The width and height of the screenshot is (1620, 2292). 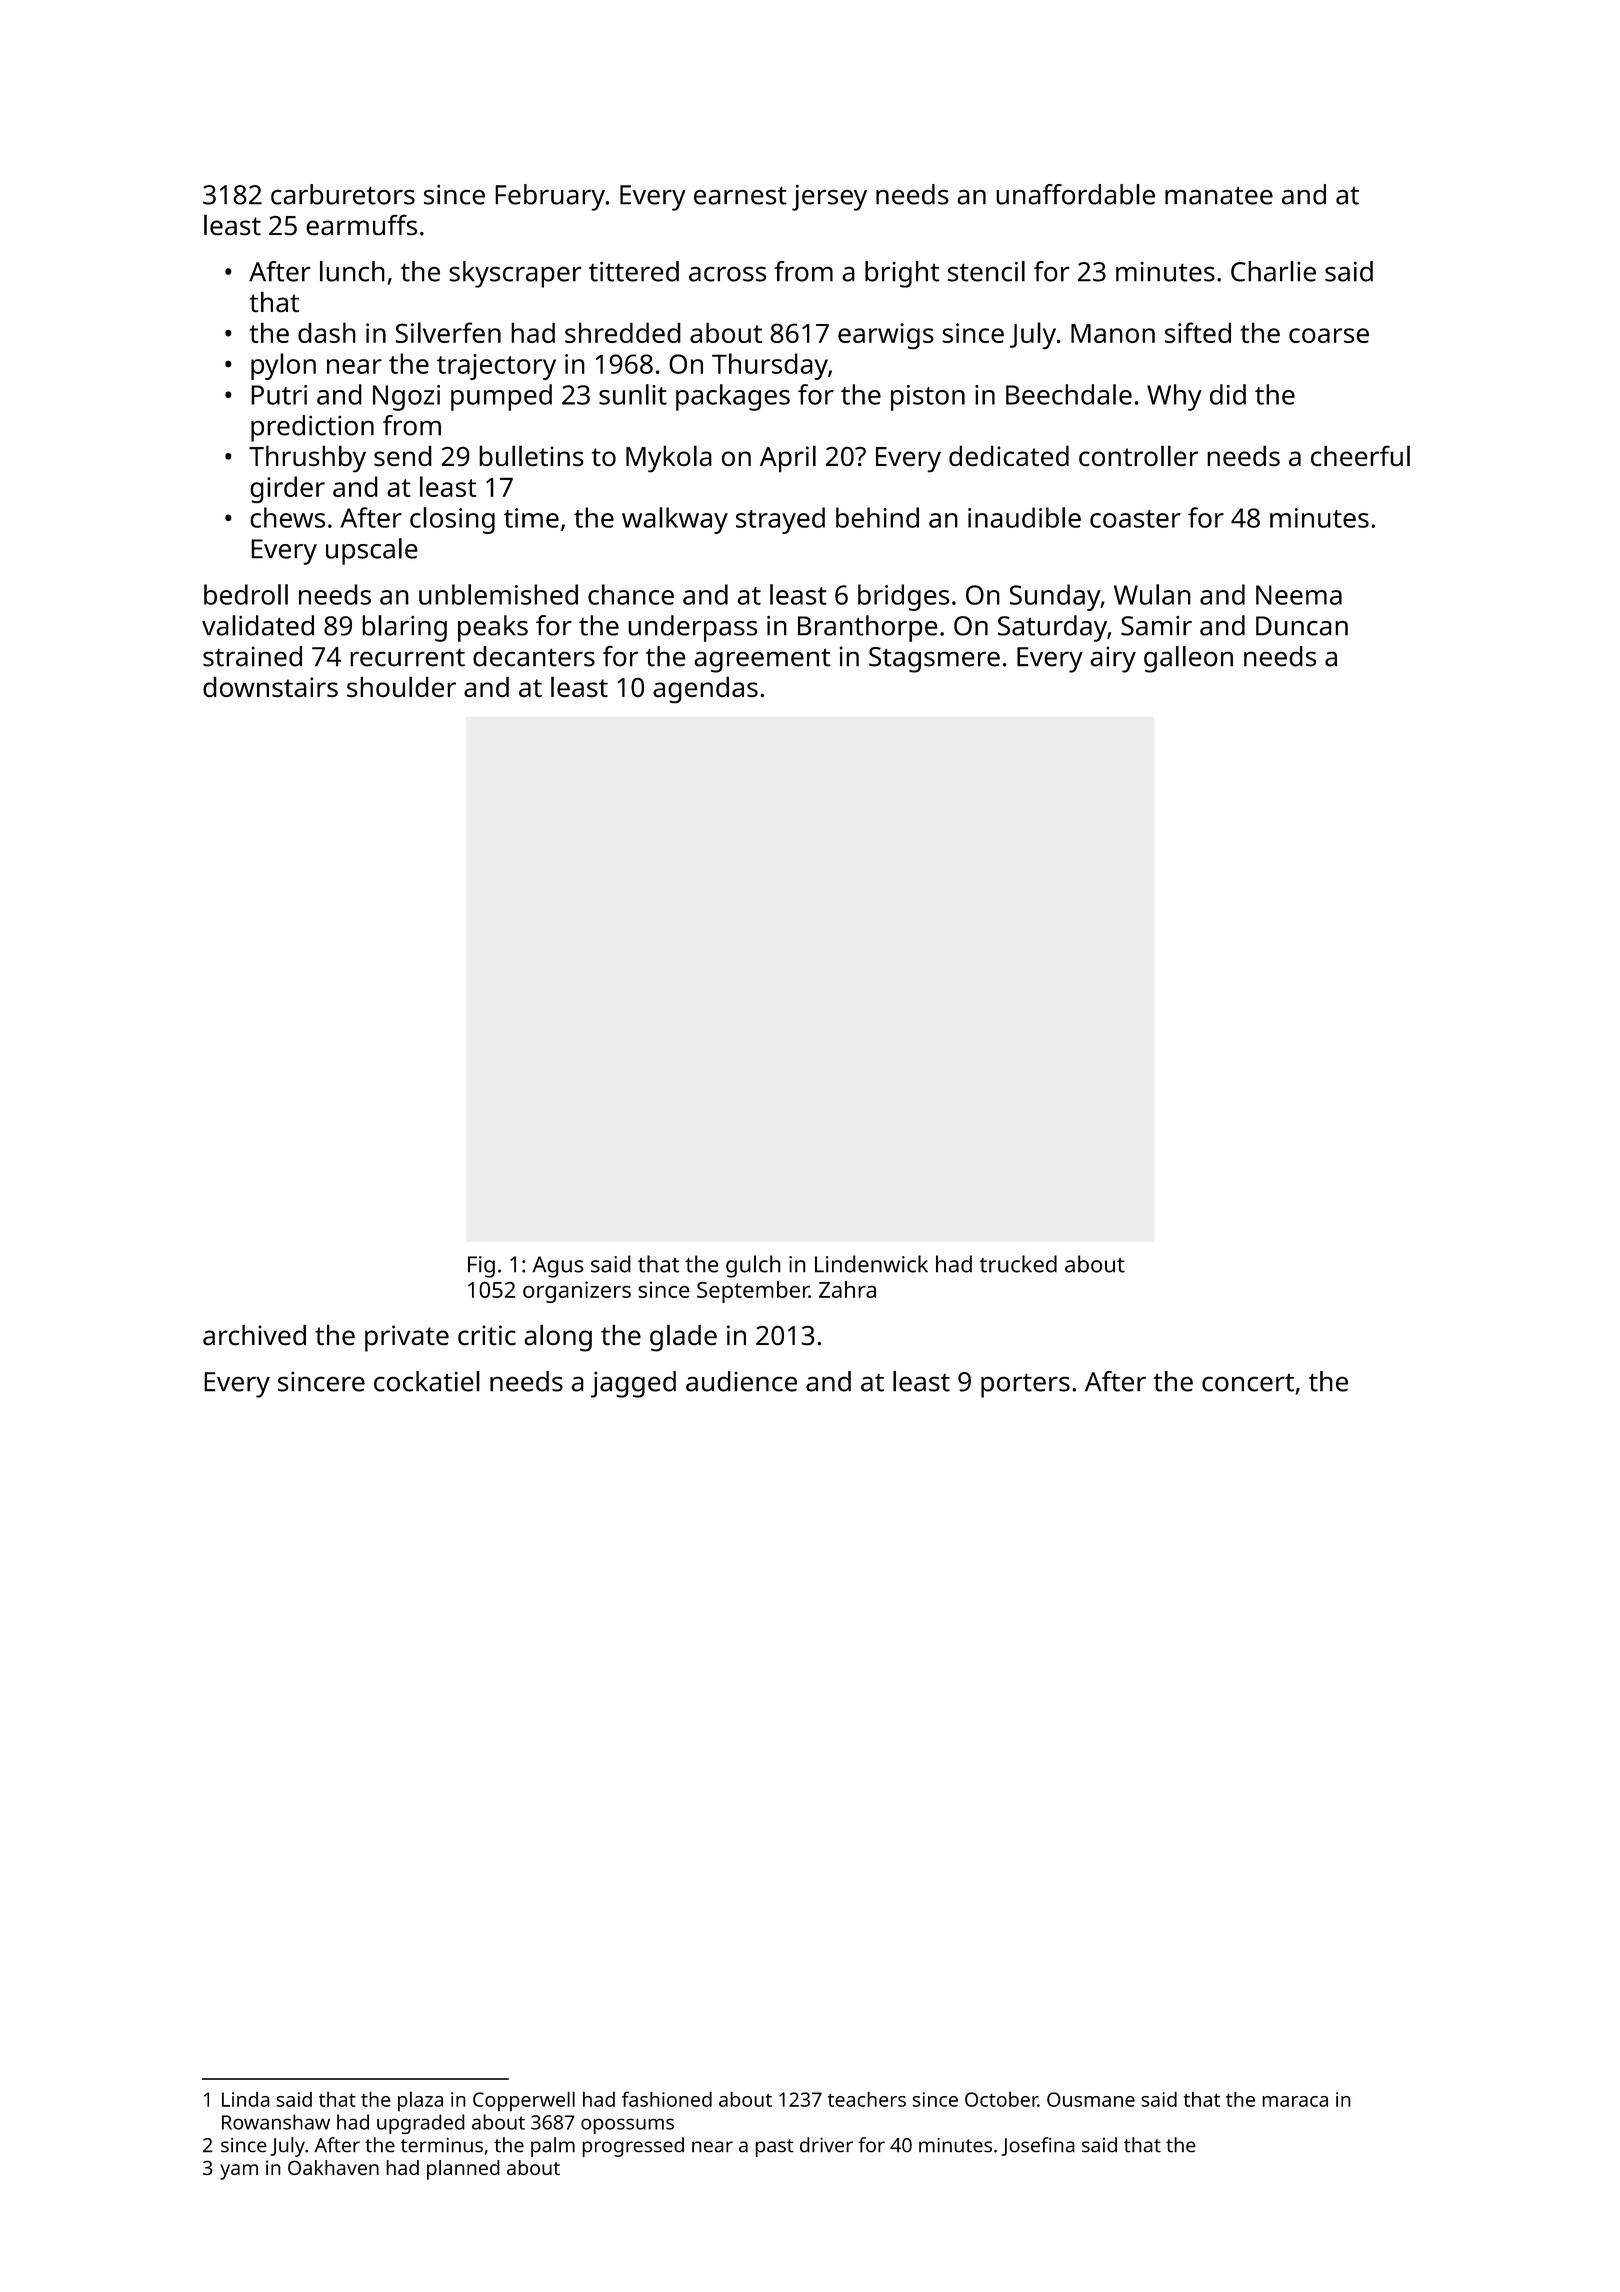 What do you see at coordinates (1025, 1385) in the screenshot?
I see `porters` at bounding box center [1025, 1385].
